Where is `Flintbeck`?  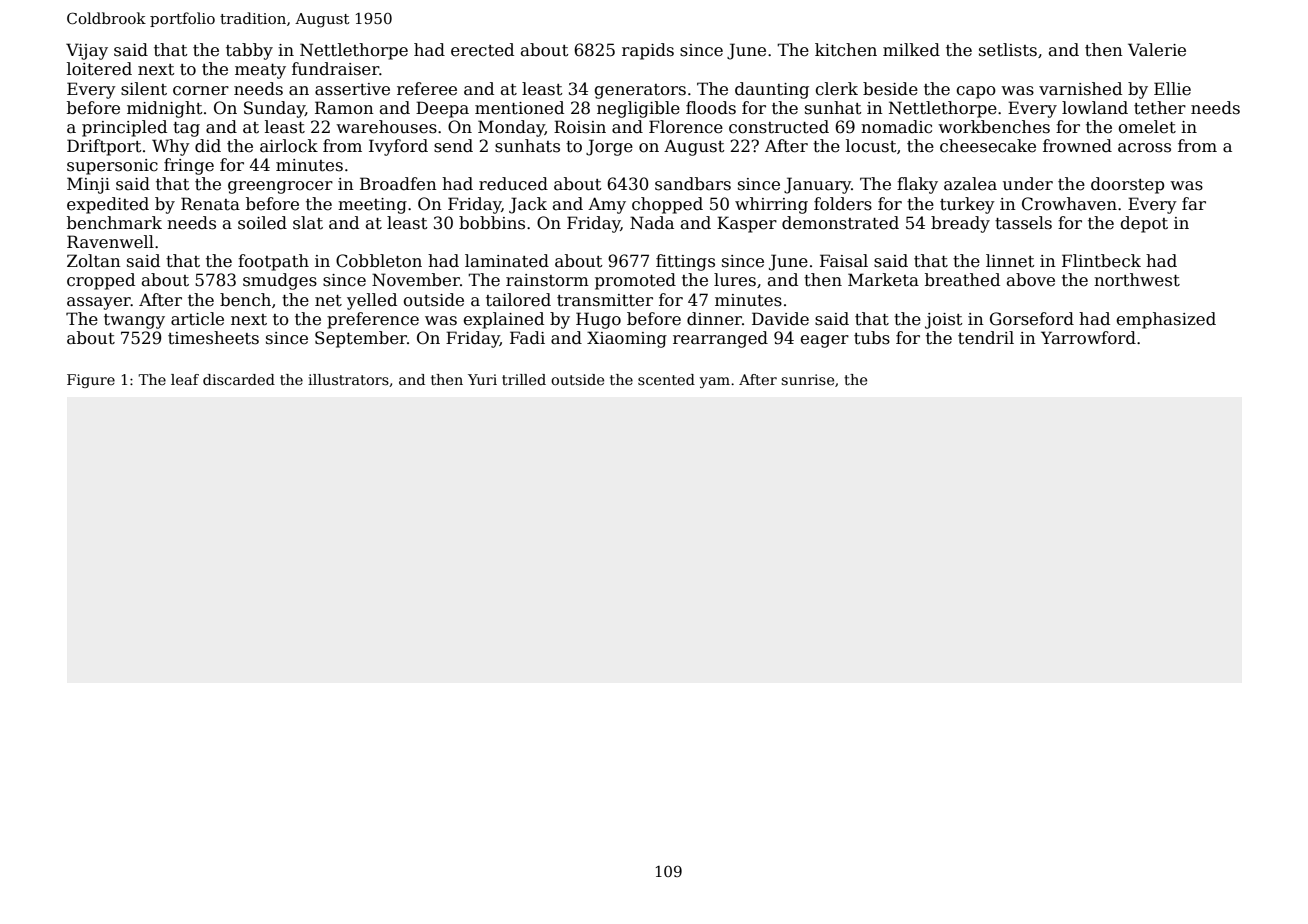
Flintbeck is located at coordinates (1101, 261).
